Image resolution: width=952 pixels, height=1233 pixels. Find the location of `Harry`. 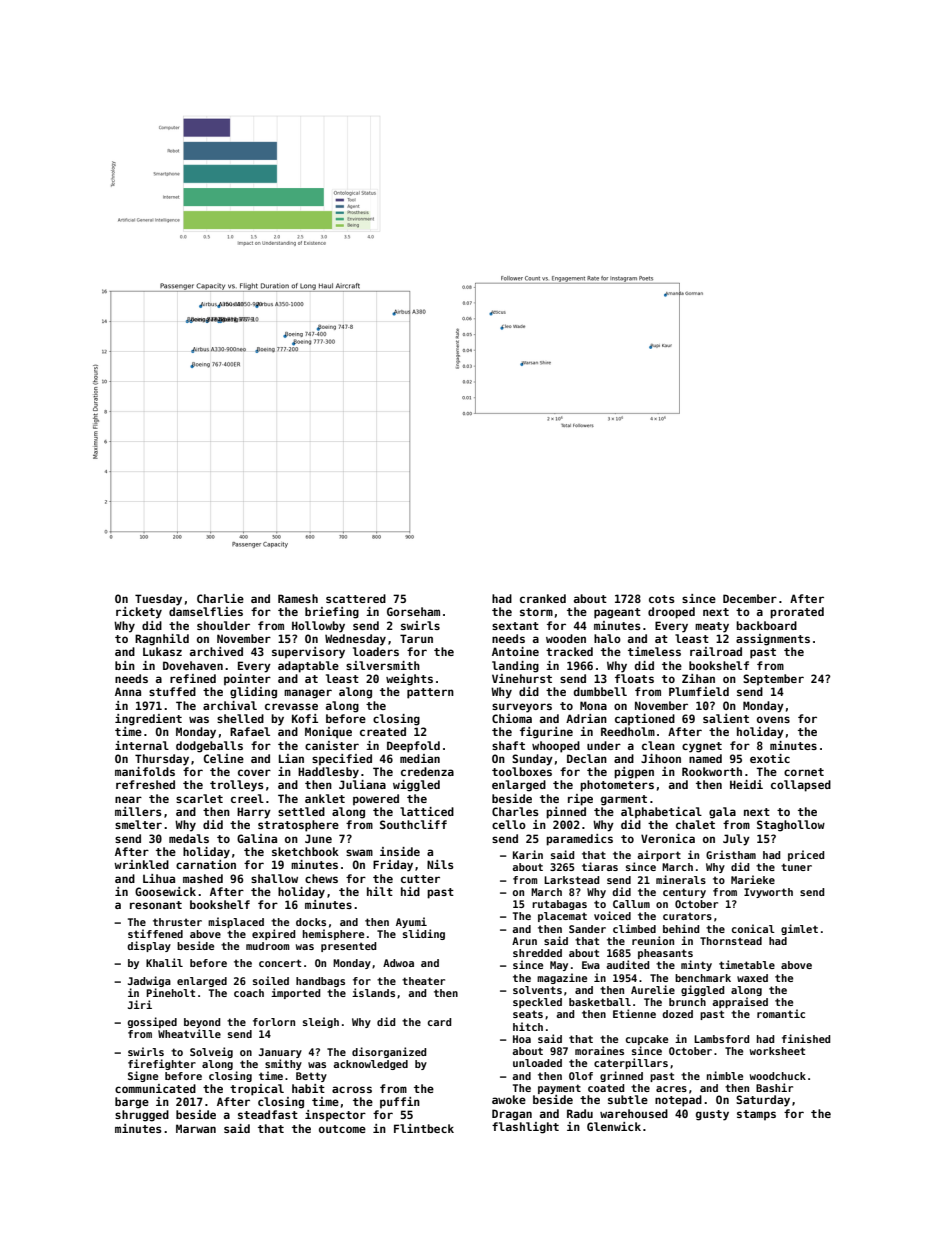

Harry is located at coordinates (254, 813).
